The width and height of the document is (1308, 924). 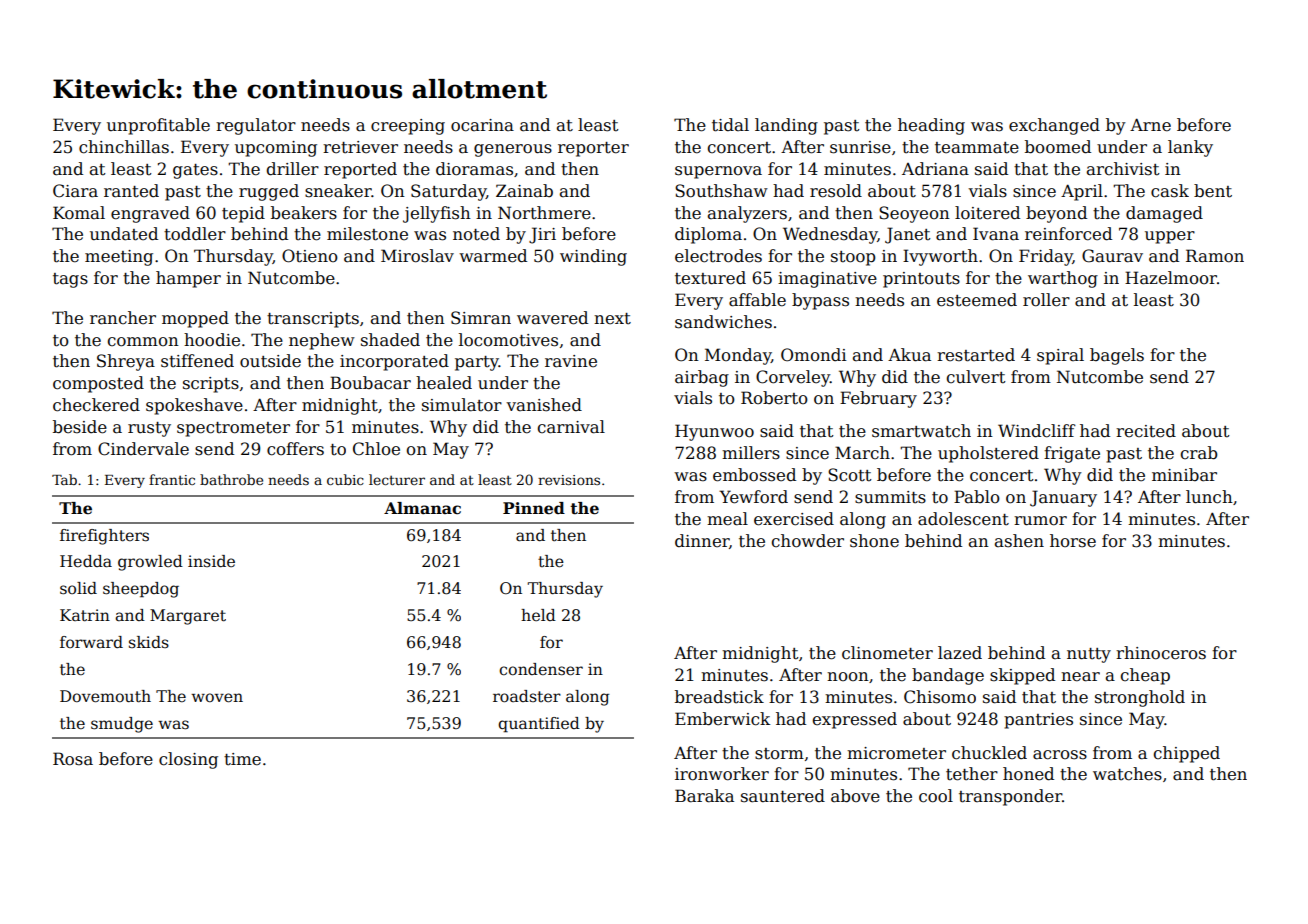 I want to click on Hazelmoor, so click(x=1171, y=278).
